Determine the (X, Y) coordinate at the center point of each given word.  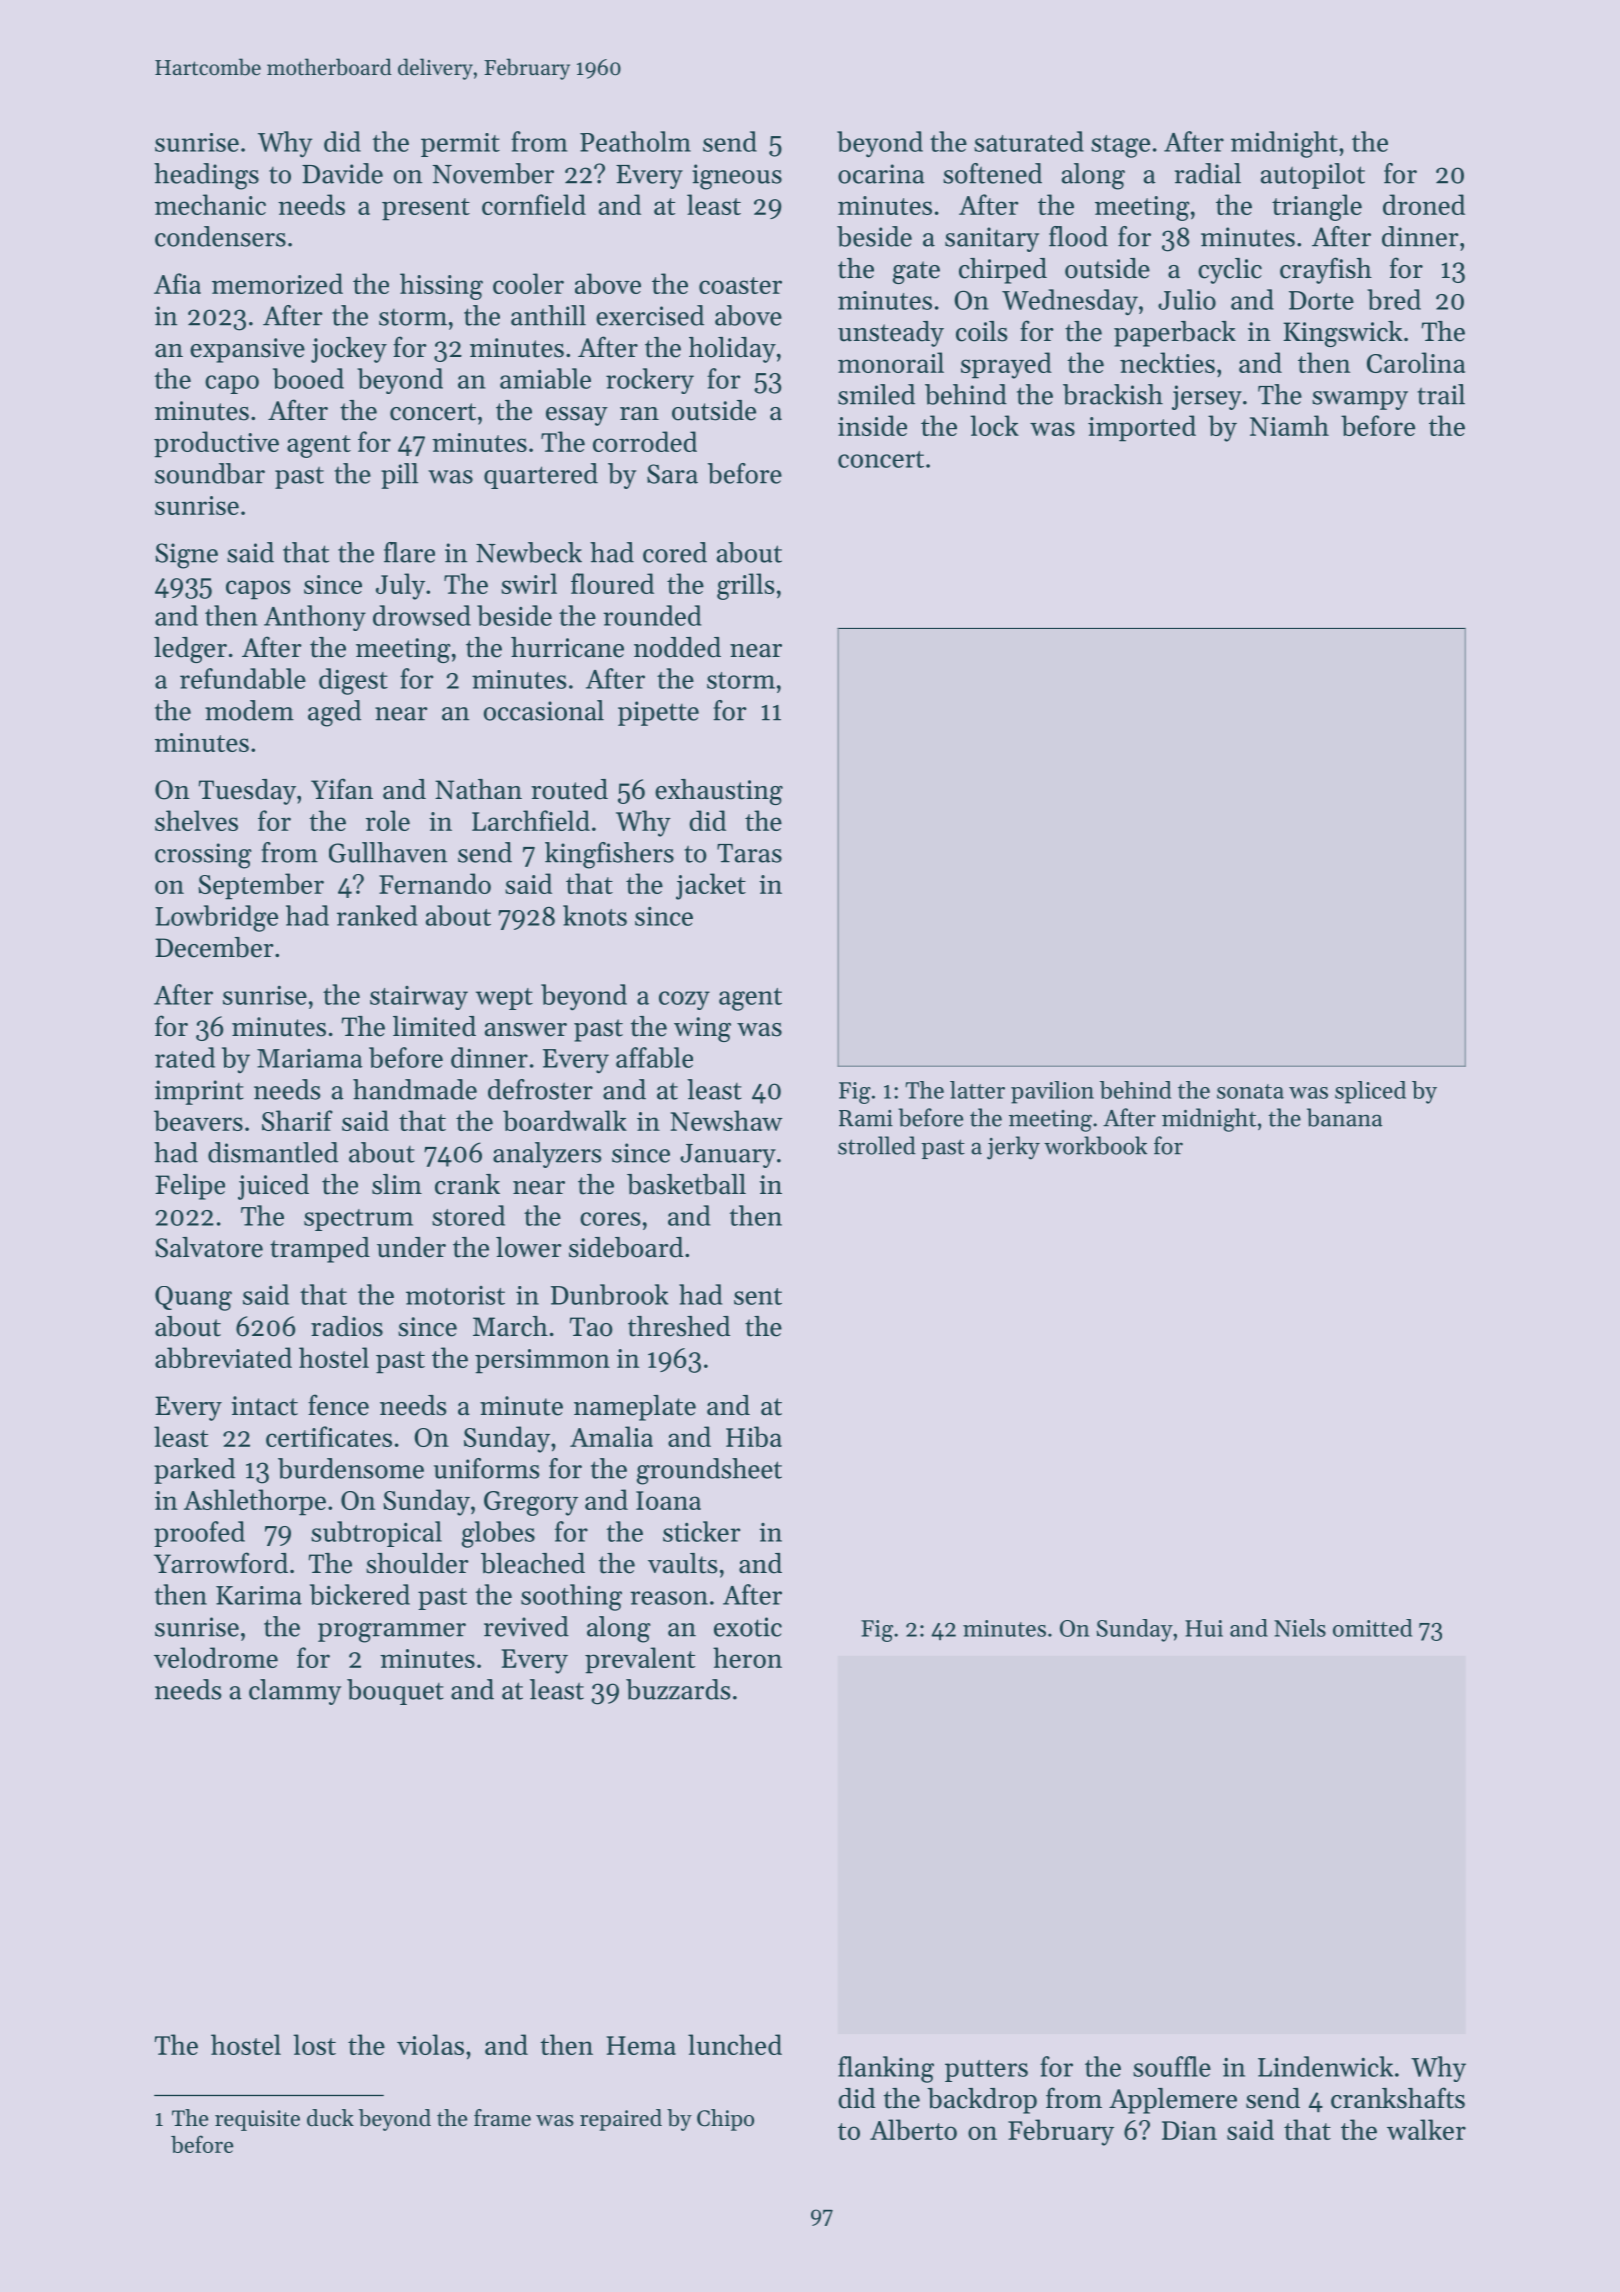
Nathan (478, 789)
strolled (877, 1145)
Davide (342, 173)
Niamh (1289, 425)
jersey (1207, 397)
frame (502, 2118)
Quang (193, 1298)
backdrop (982, 2101)
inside (872, 425)
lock (994, 425)
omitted (1372, 1628)
